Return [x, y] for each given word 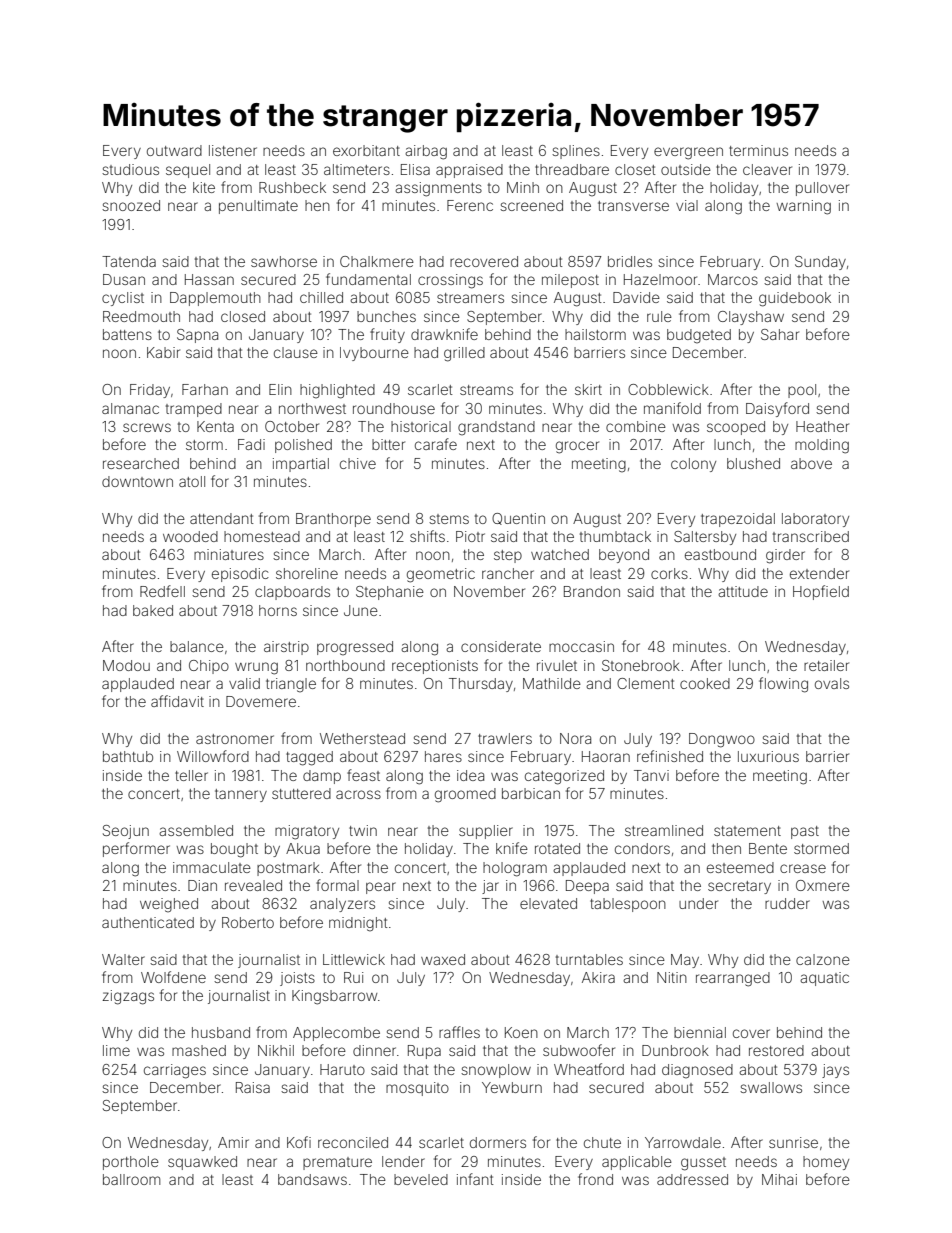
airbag [426, 152]
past [805, 832]
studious [130, 169]
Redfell [162, 591]
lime [116, 1050]
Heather [822, 426]
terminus [758, 150]
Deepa [587, 887]
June [361, 610]
